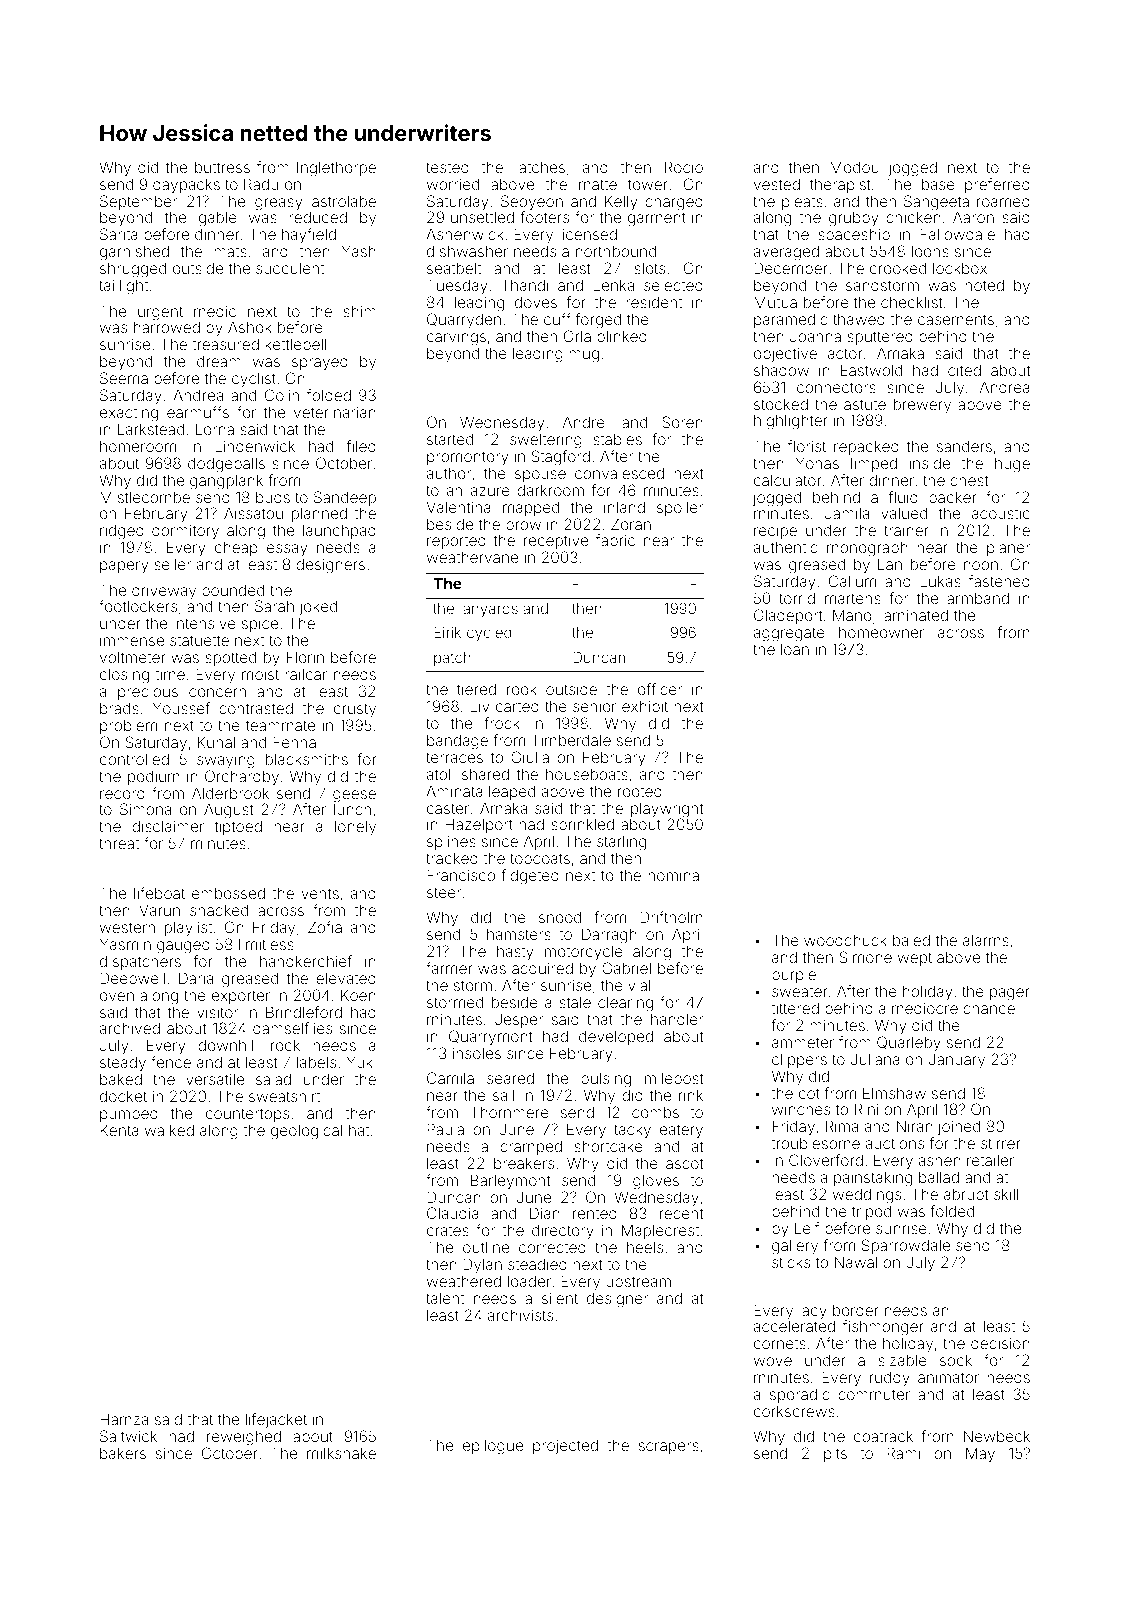 The height and width of the page is (1598, 1130). Describe the element at coordinates (519, 1021) in the page. I see `Jesper` at that location.
